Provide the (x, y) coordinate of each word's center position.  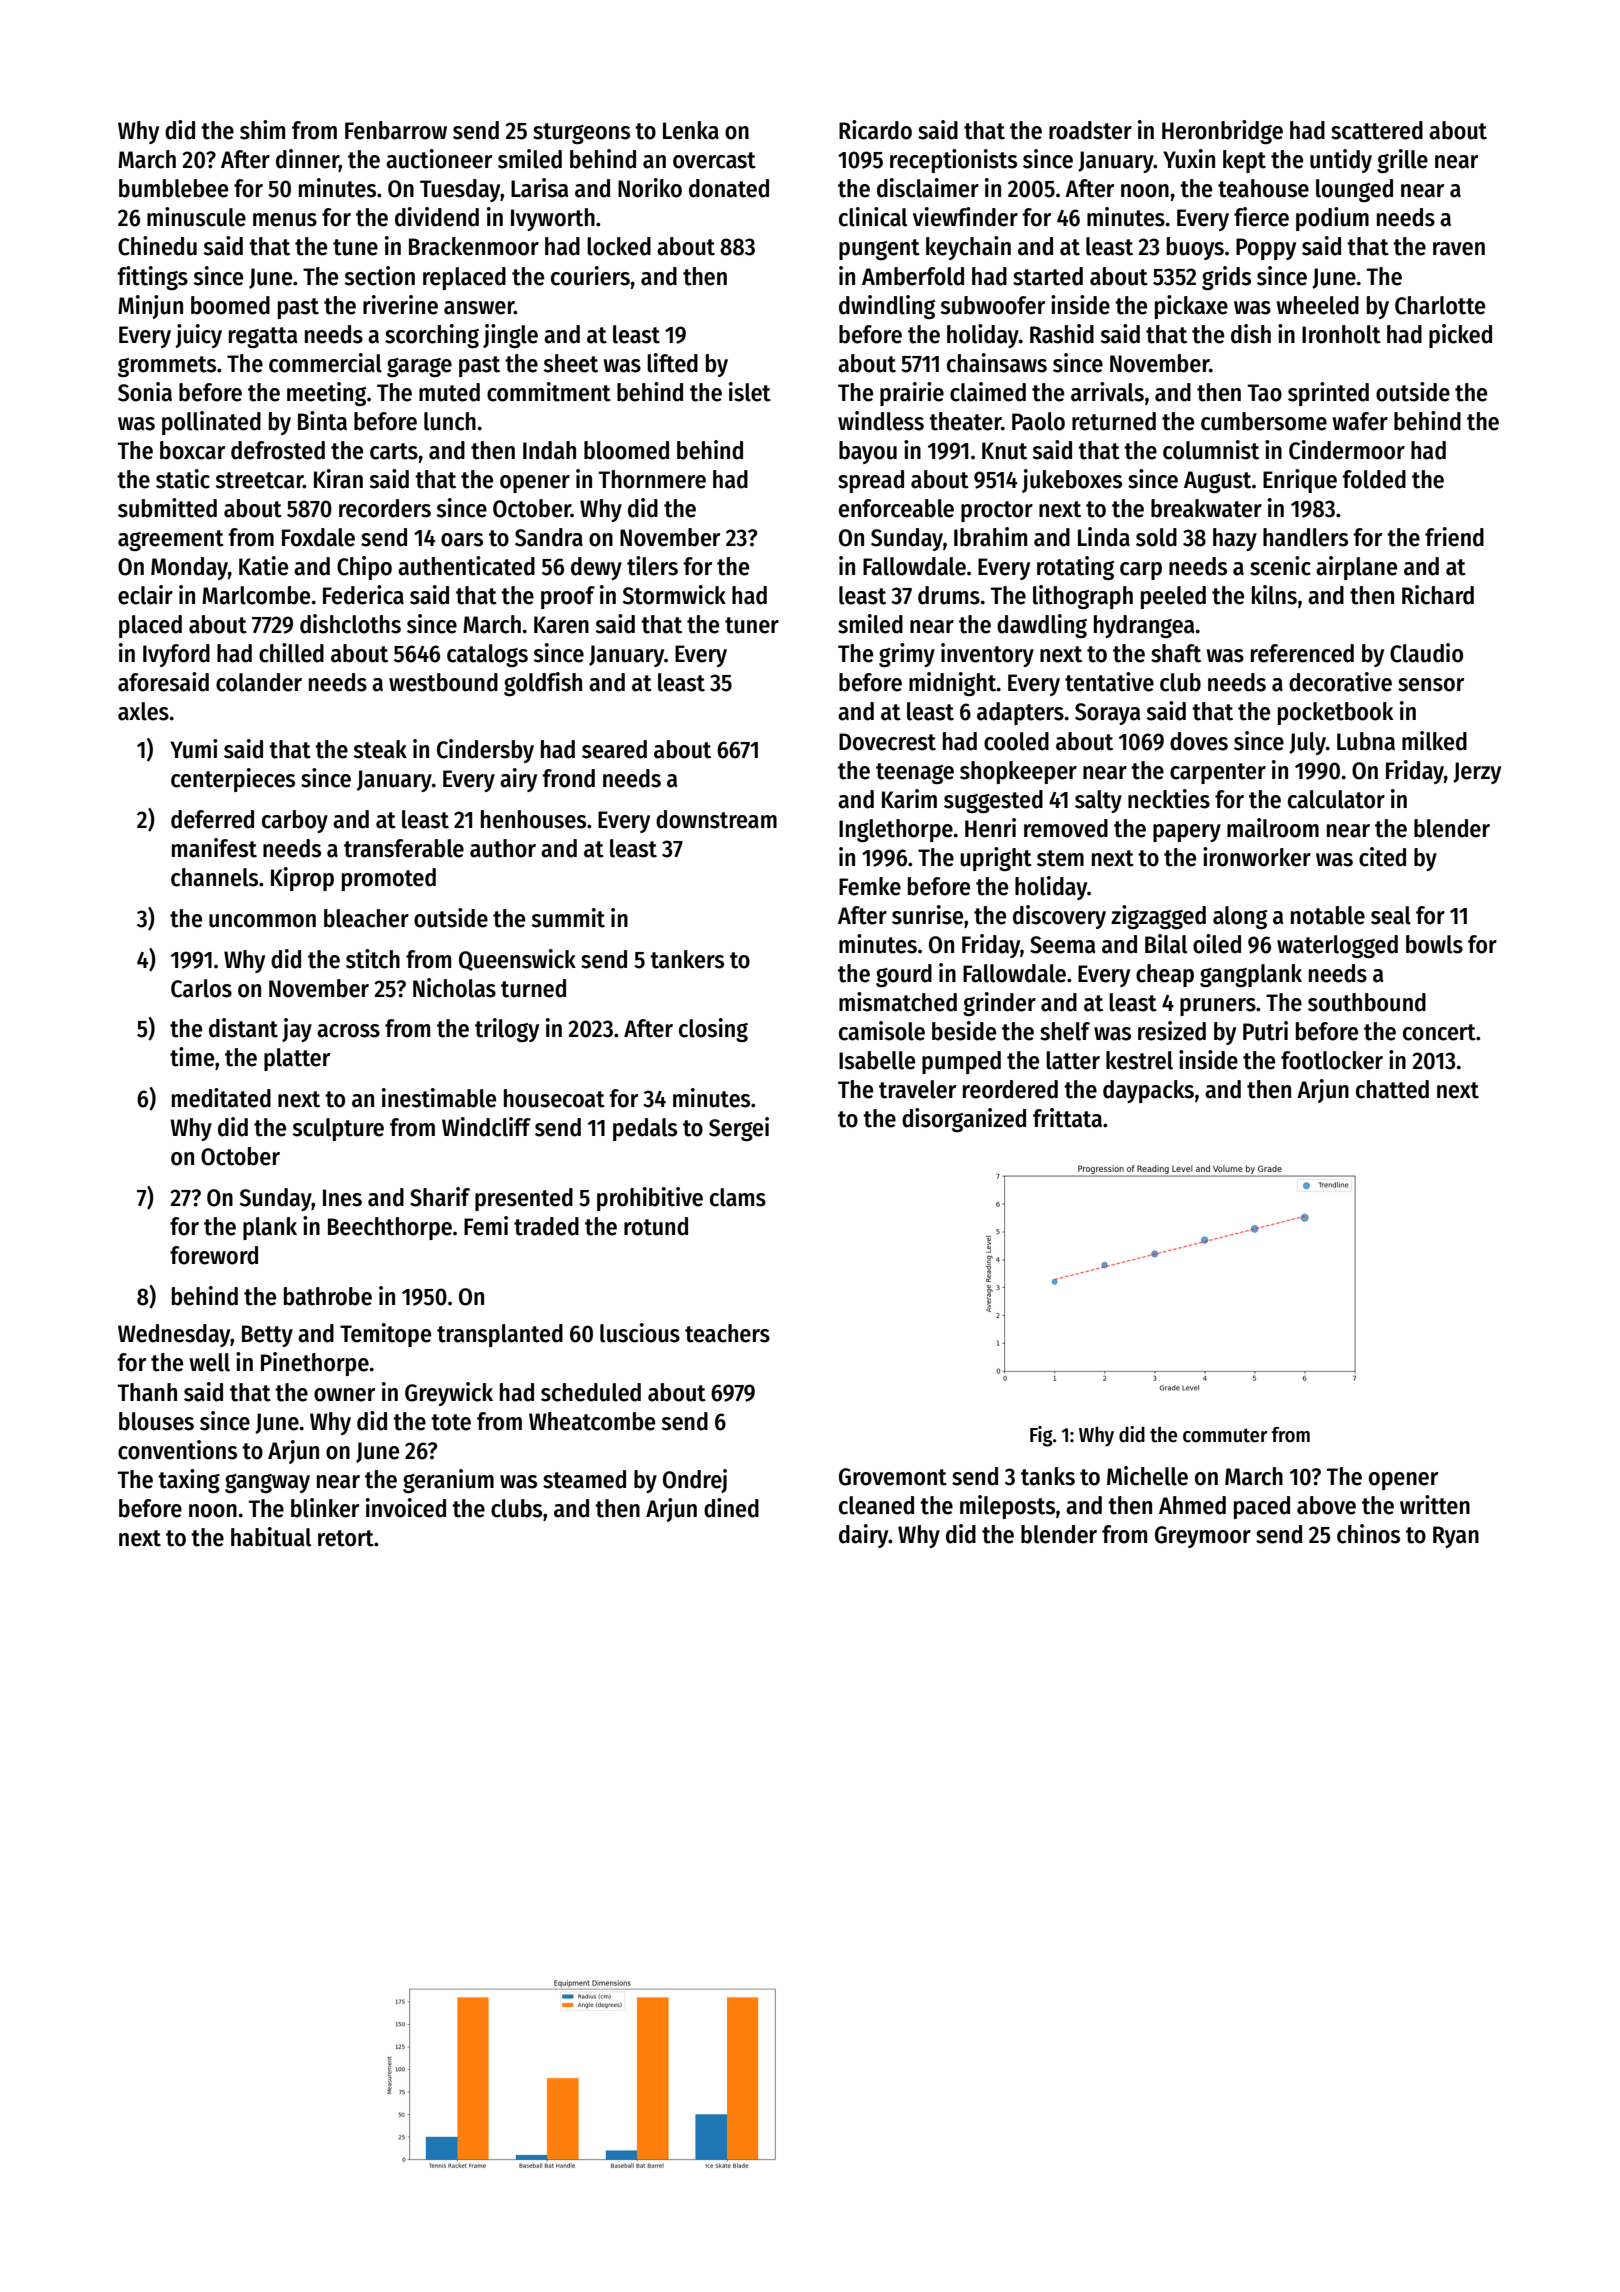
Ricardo (875, 130)
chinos (1368, 1534)
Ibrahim (990, 537)
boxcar (192, 450)
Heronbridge (1222, 132)
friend (1454, 537)
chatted (1392, 1089)
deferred (212, 819)
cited (1382, 857)
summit (568, 918)
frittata (1067, 1118)
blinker (325, 1508)
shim (262, 130)
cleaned (876, 1505)
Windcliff (486, 1127)
